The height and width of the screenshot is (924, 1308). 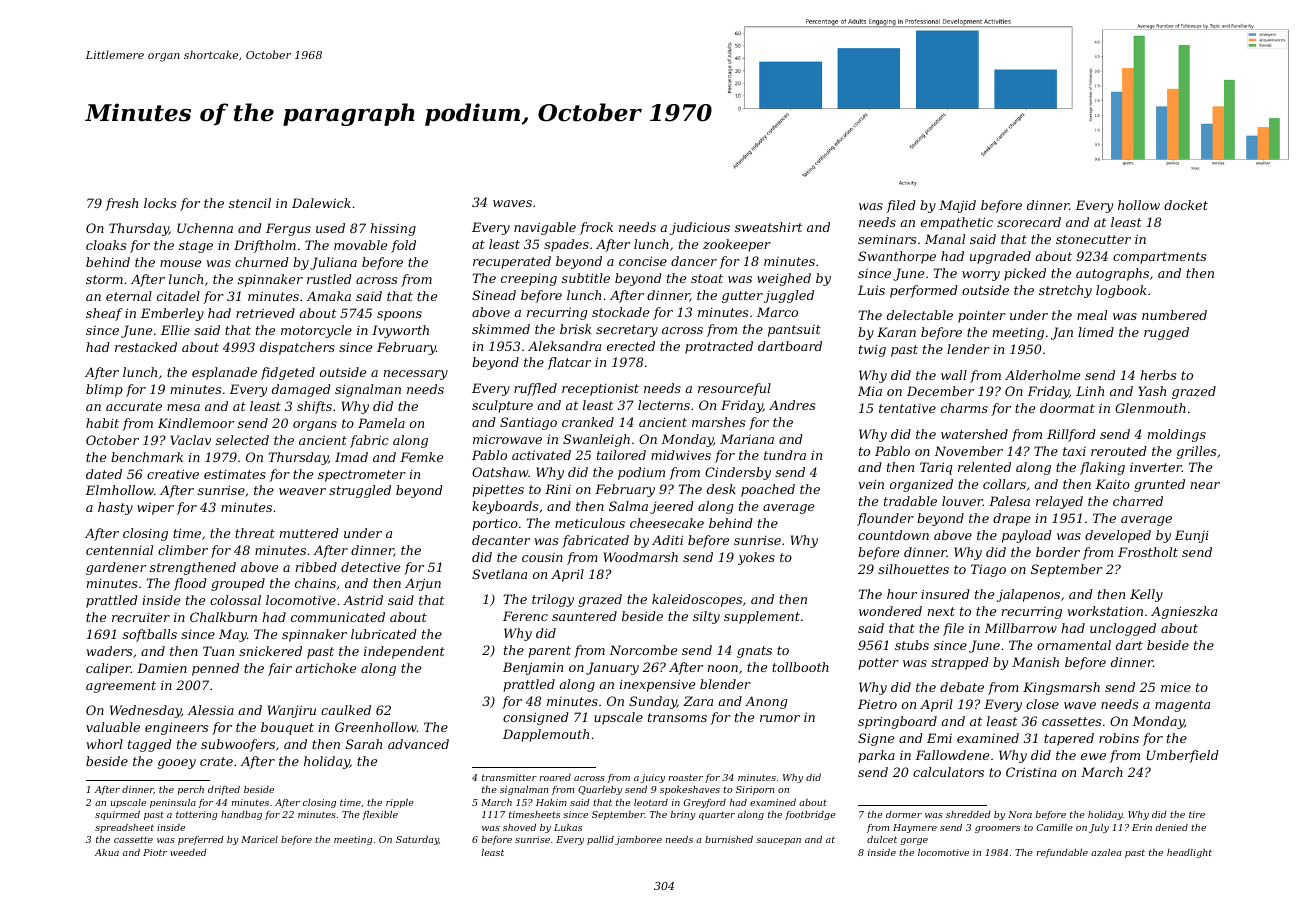 What do you see at coordinates (380, 815) in the screenshot?
I see `flexible` at bounding box center [380, 815].
